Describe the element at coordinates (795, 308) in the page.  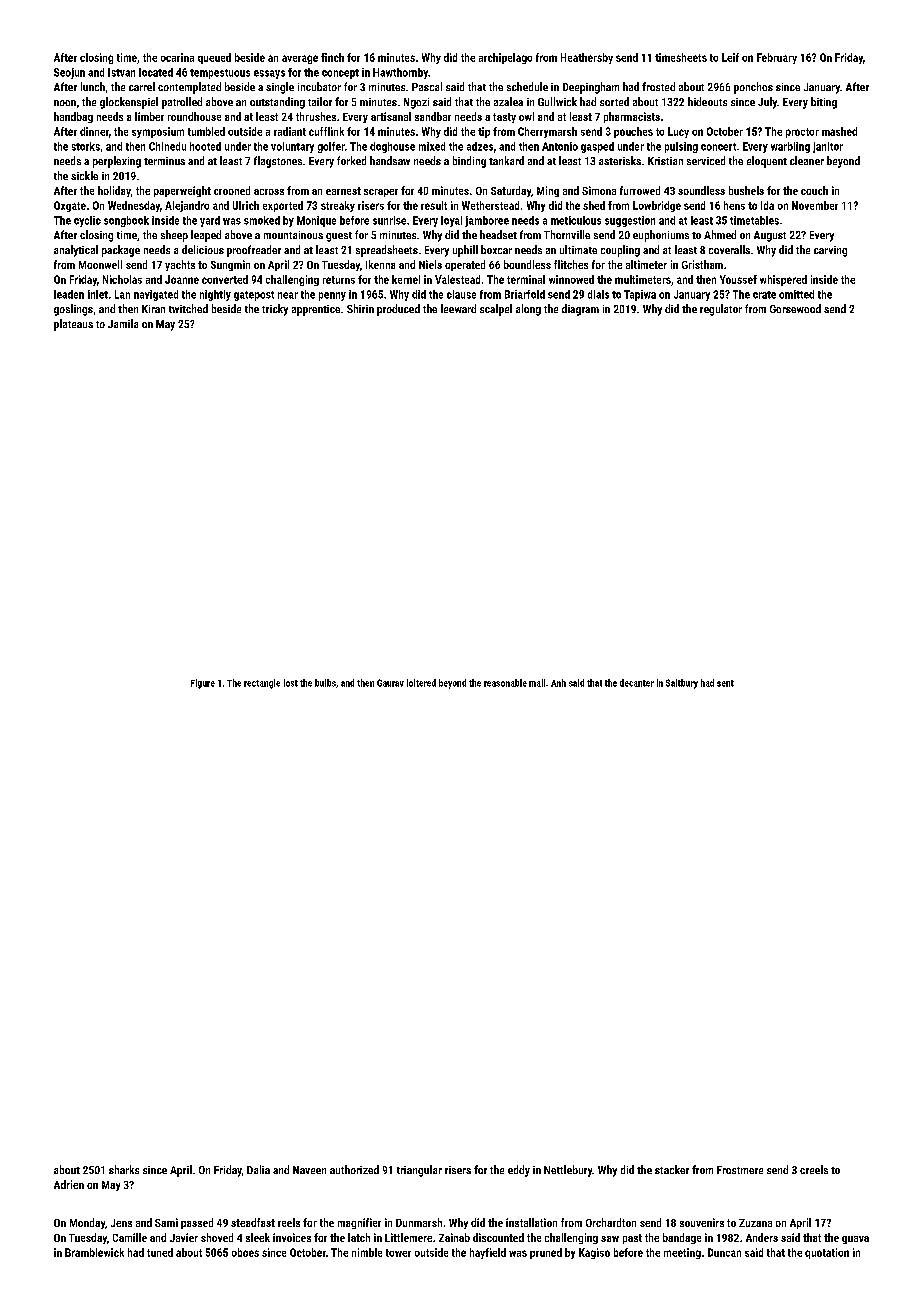
I see `Gorsewood` at that location.
